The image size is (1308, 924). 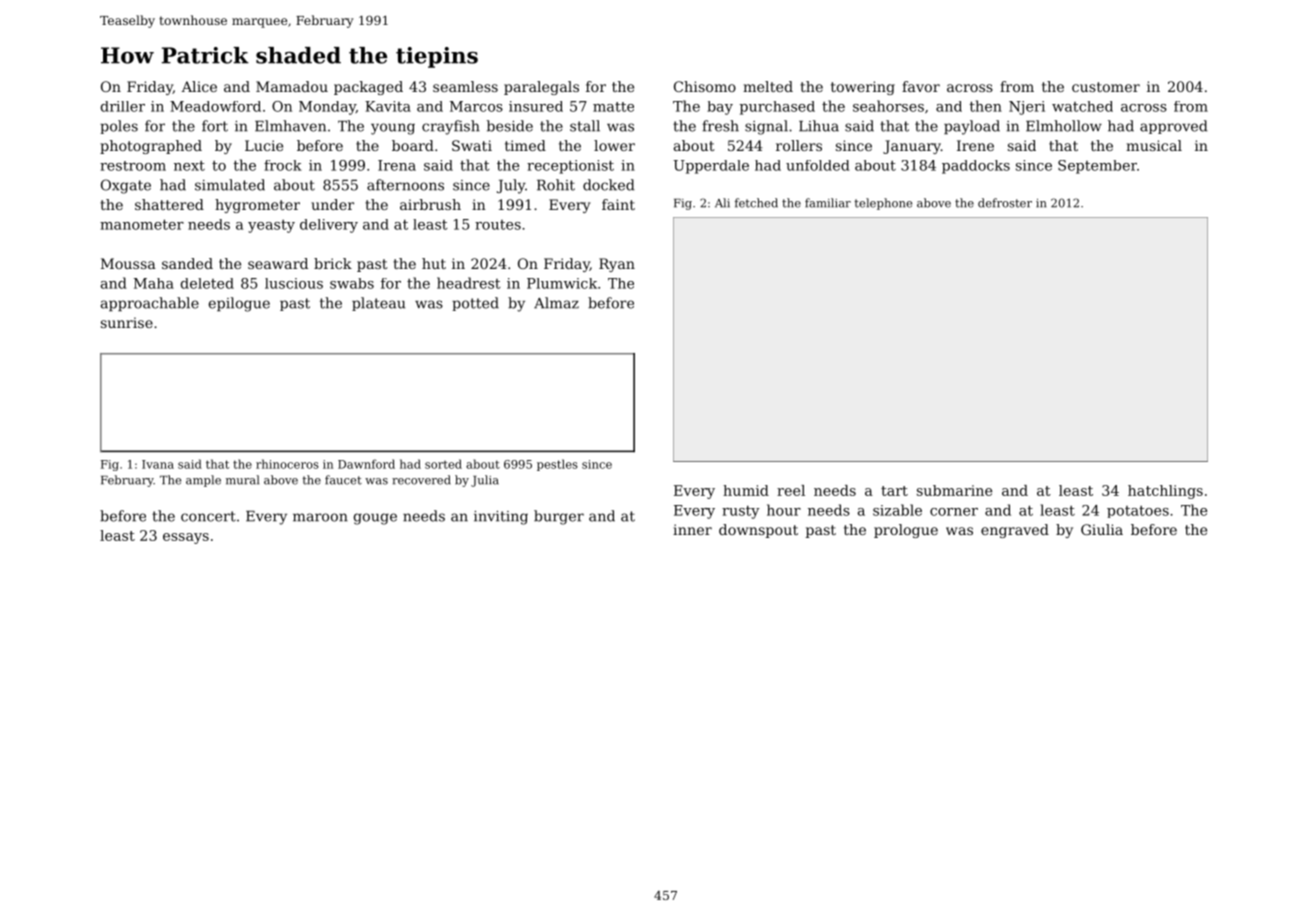 What do you see at coordinates (150, 304) in the screenshot?
I see `approachable` at bounding box center [150, 304].
